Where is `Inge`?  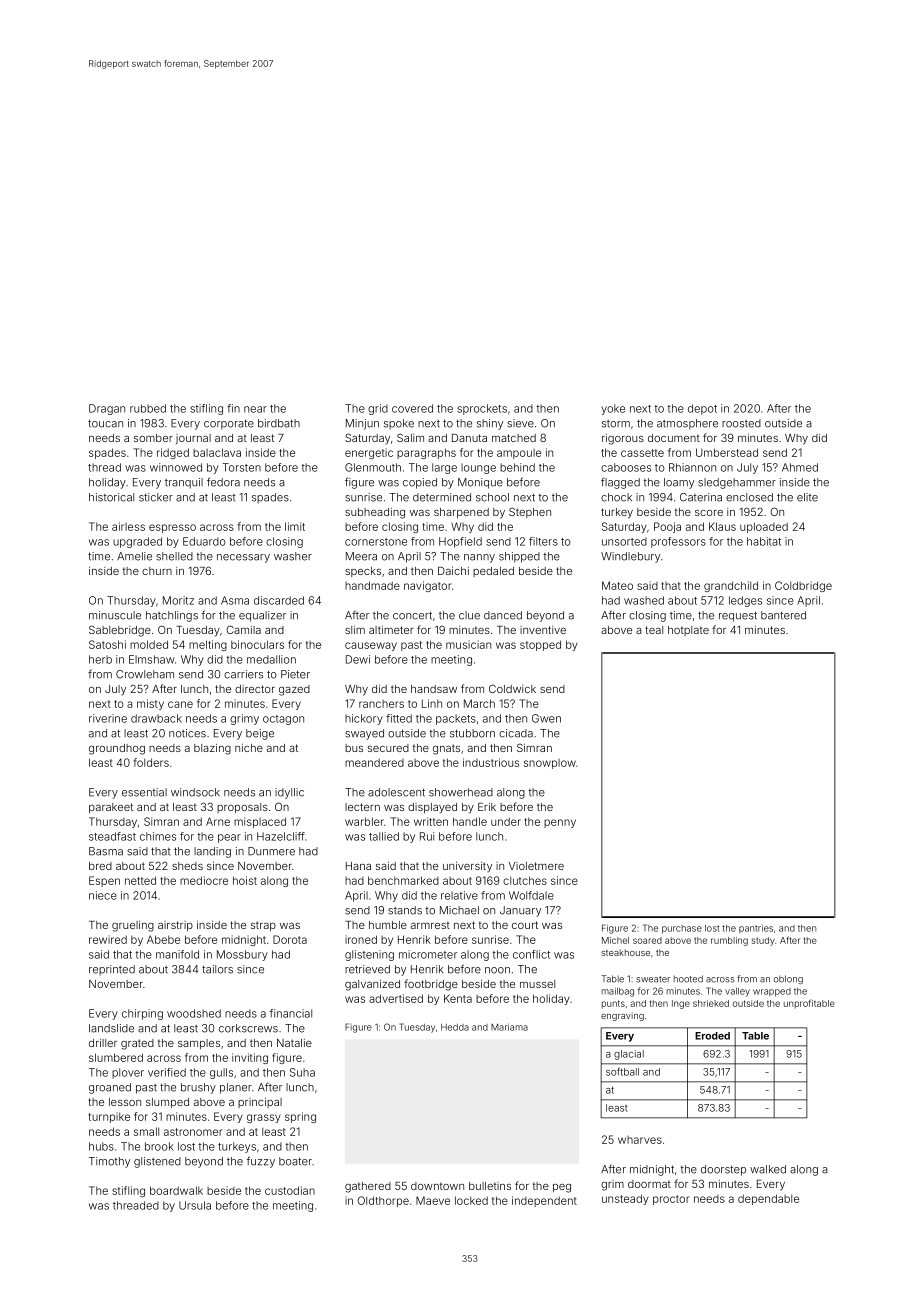 Inge is located at coordinates (681, 1004).
